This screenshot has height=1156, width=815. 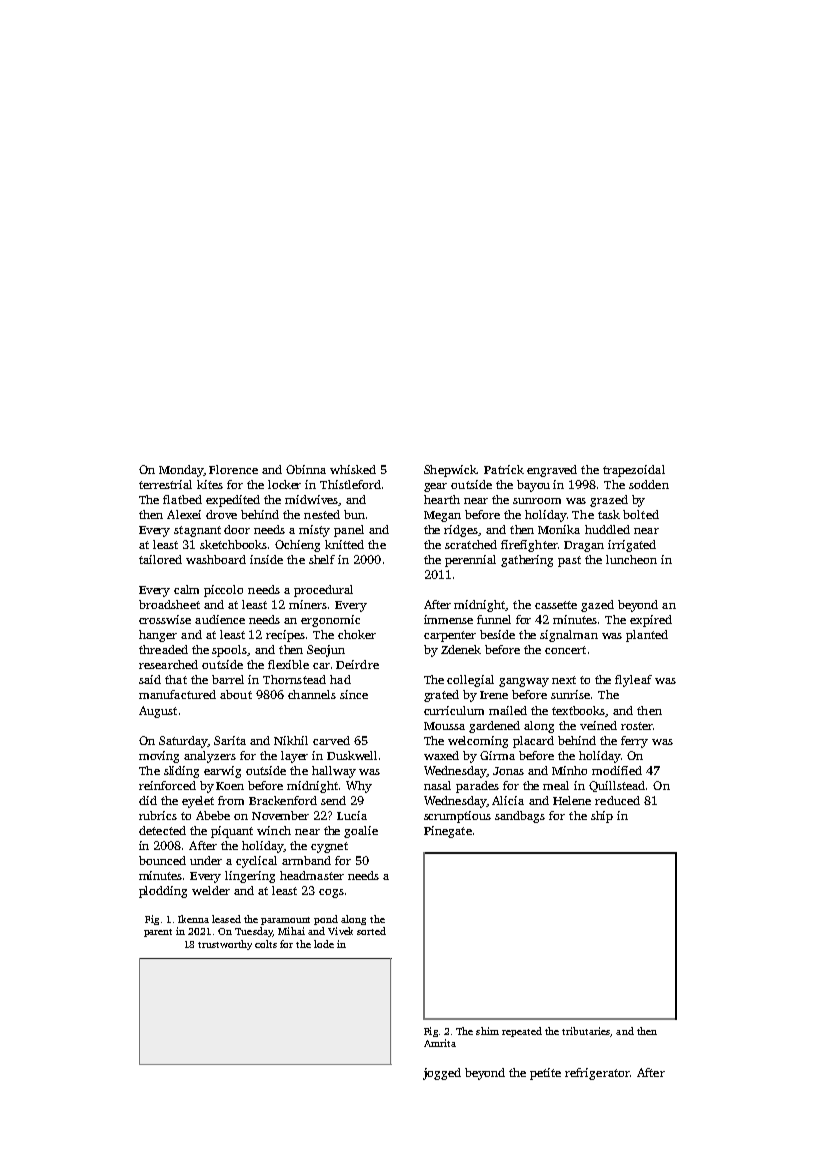 I want to click on roster, so click(x=637, y=726).
